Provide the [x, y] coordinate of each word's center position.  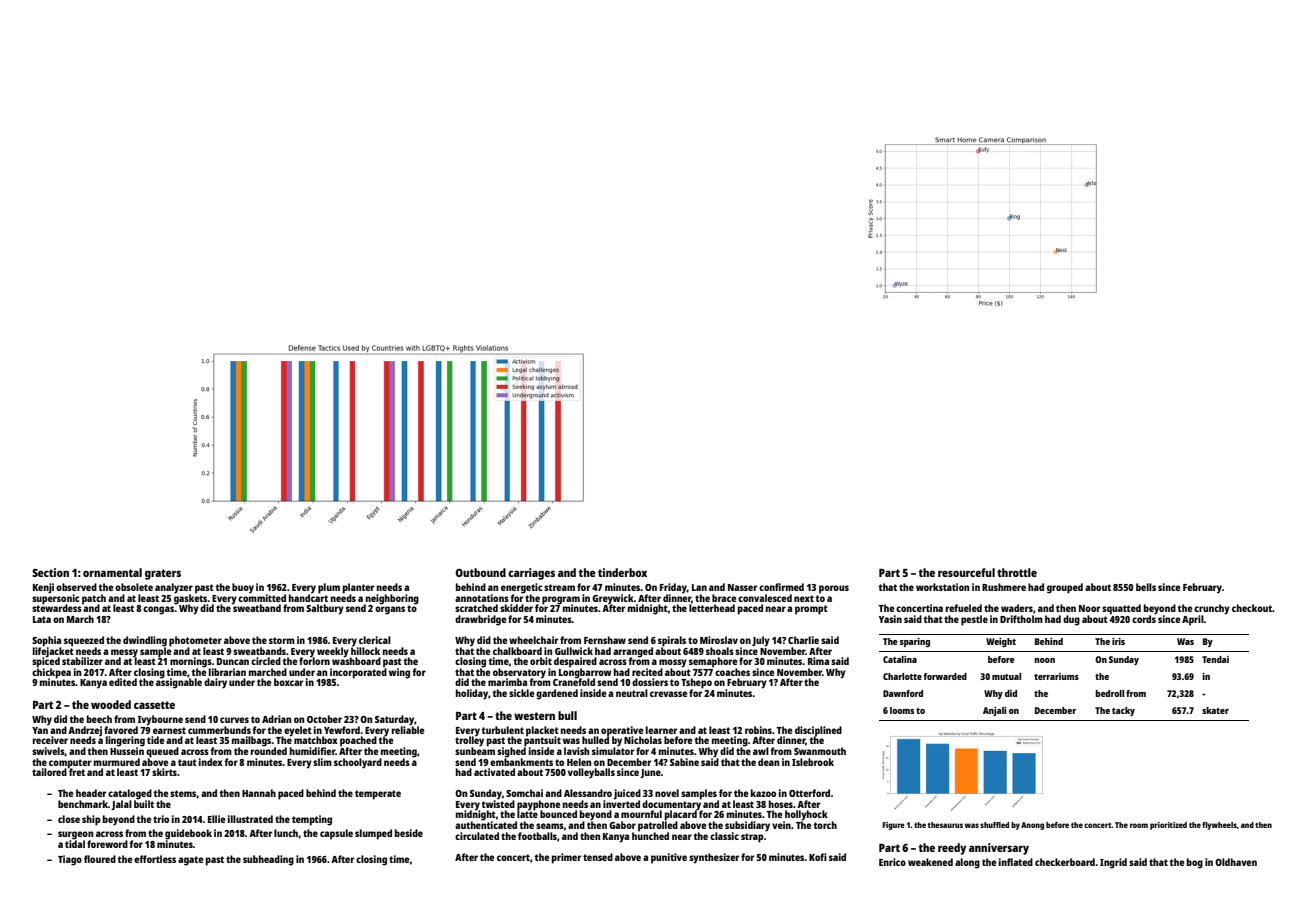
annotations [482, 598]
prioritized [1168, 826]
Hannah [259, 793]
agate [191, 861]
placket [542, 731]
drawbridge [481, 620]
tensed [598, 857]
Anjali [994, 711]
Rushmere [1004, 587]
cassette [154, 705]
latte [527, 814]
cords [1144, 619]
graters [163, 574]
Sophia [46, 641]
